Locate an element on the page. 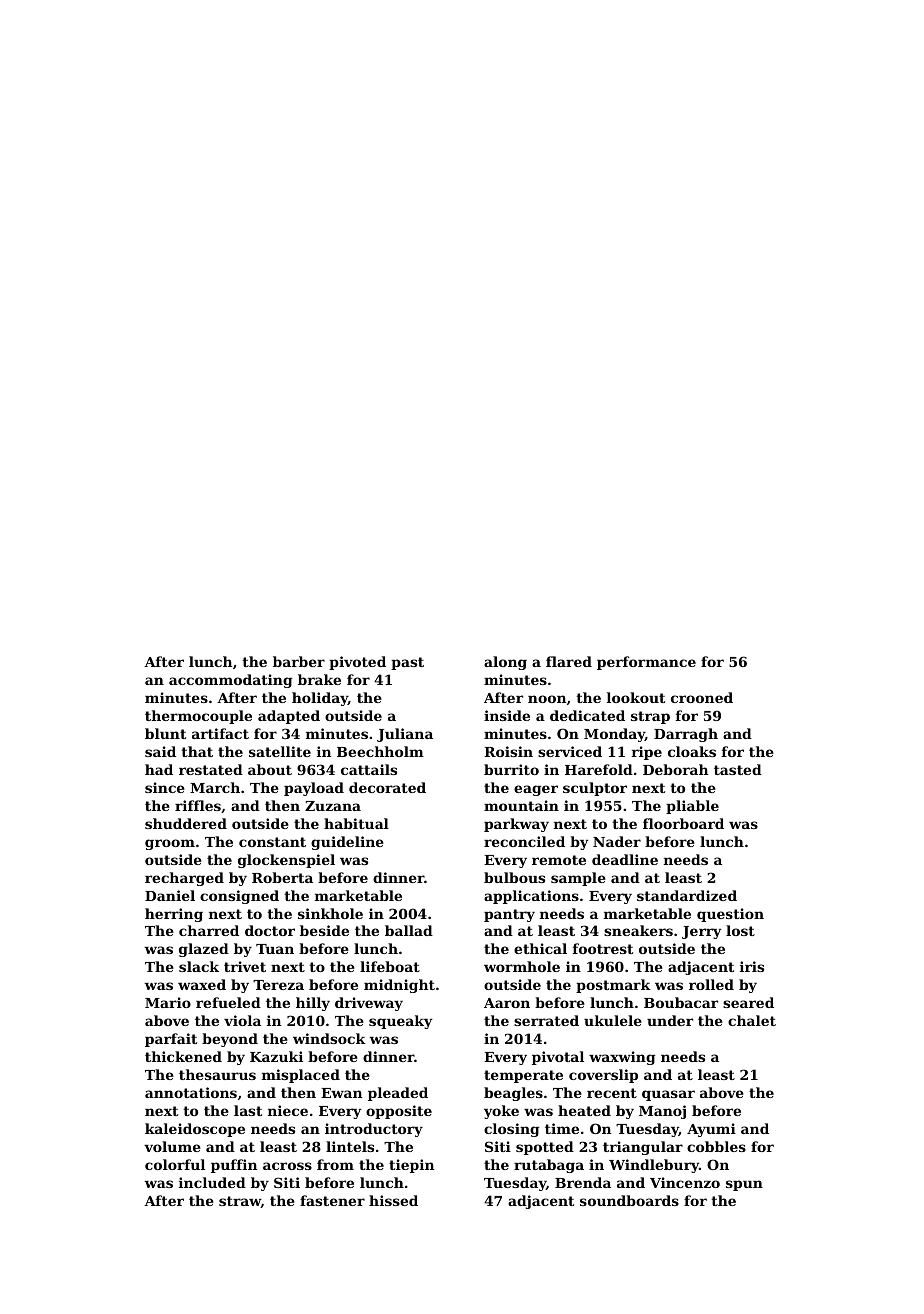 The image size is (924, 1314). iris is located at coordinates (752, 966).
